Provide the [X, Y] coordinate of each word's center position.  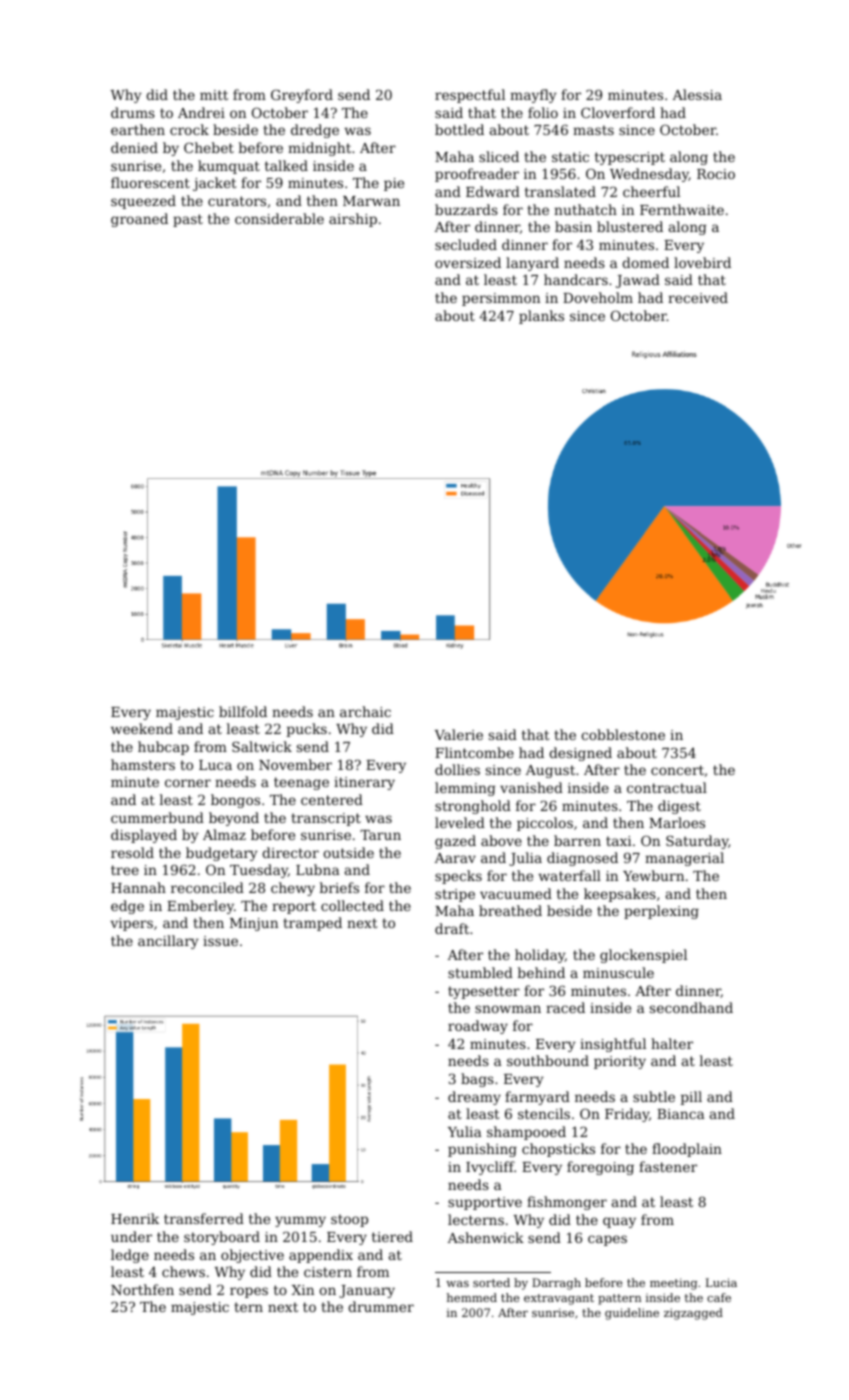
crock [189, 129]
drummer [381, 1306]
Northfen [142, 1289]
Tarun [380, 835]
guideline [632, 1314]
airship [353, 220]
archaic [365, 711]
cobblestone [623, 734]
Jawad [638, 281]
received [698, 297]
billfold [243, 711]
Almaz [224, 834]
